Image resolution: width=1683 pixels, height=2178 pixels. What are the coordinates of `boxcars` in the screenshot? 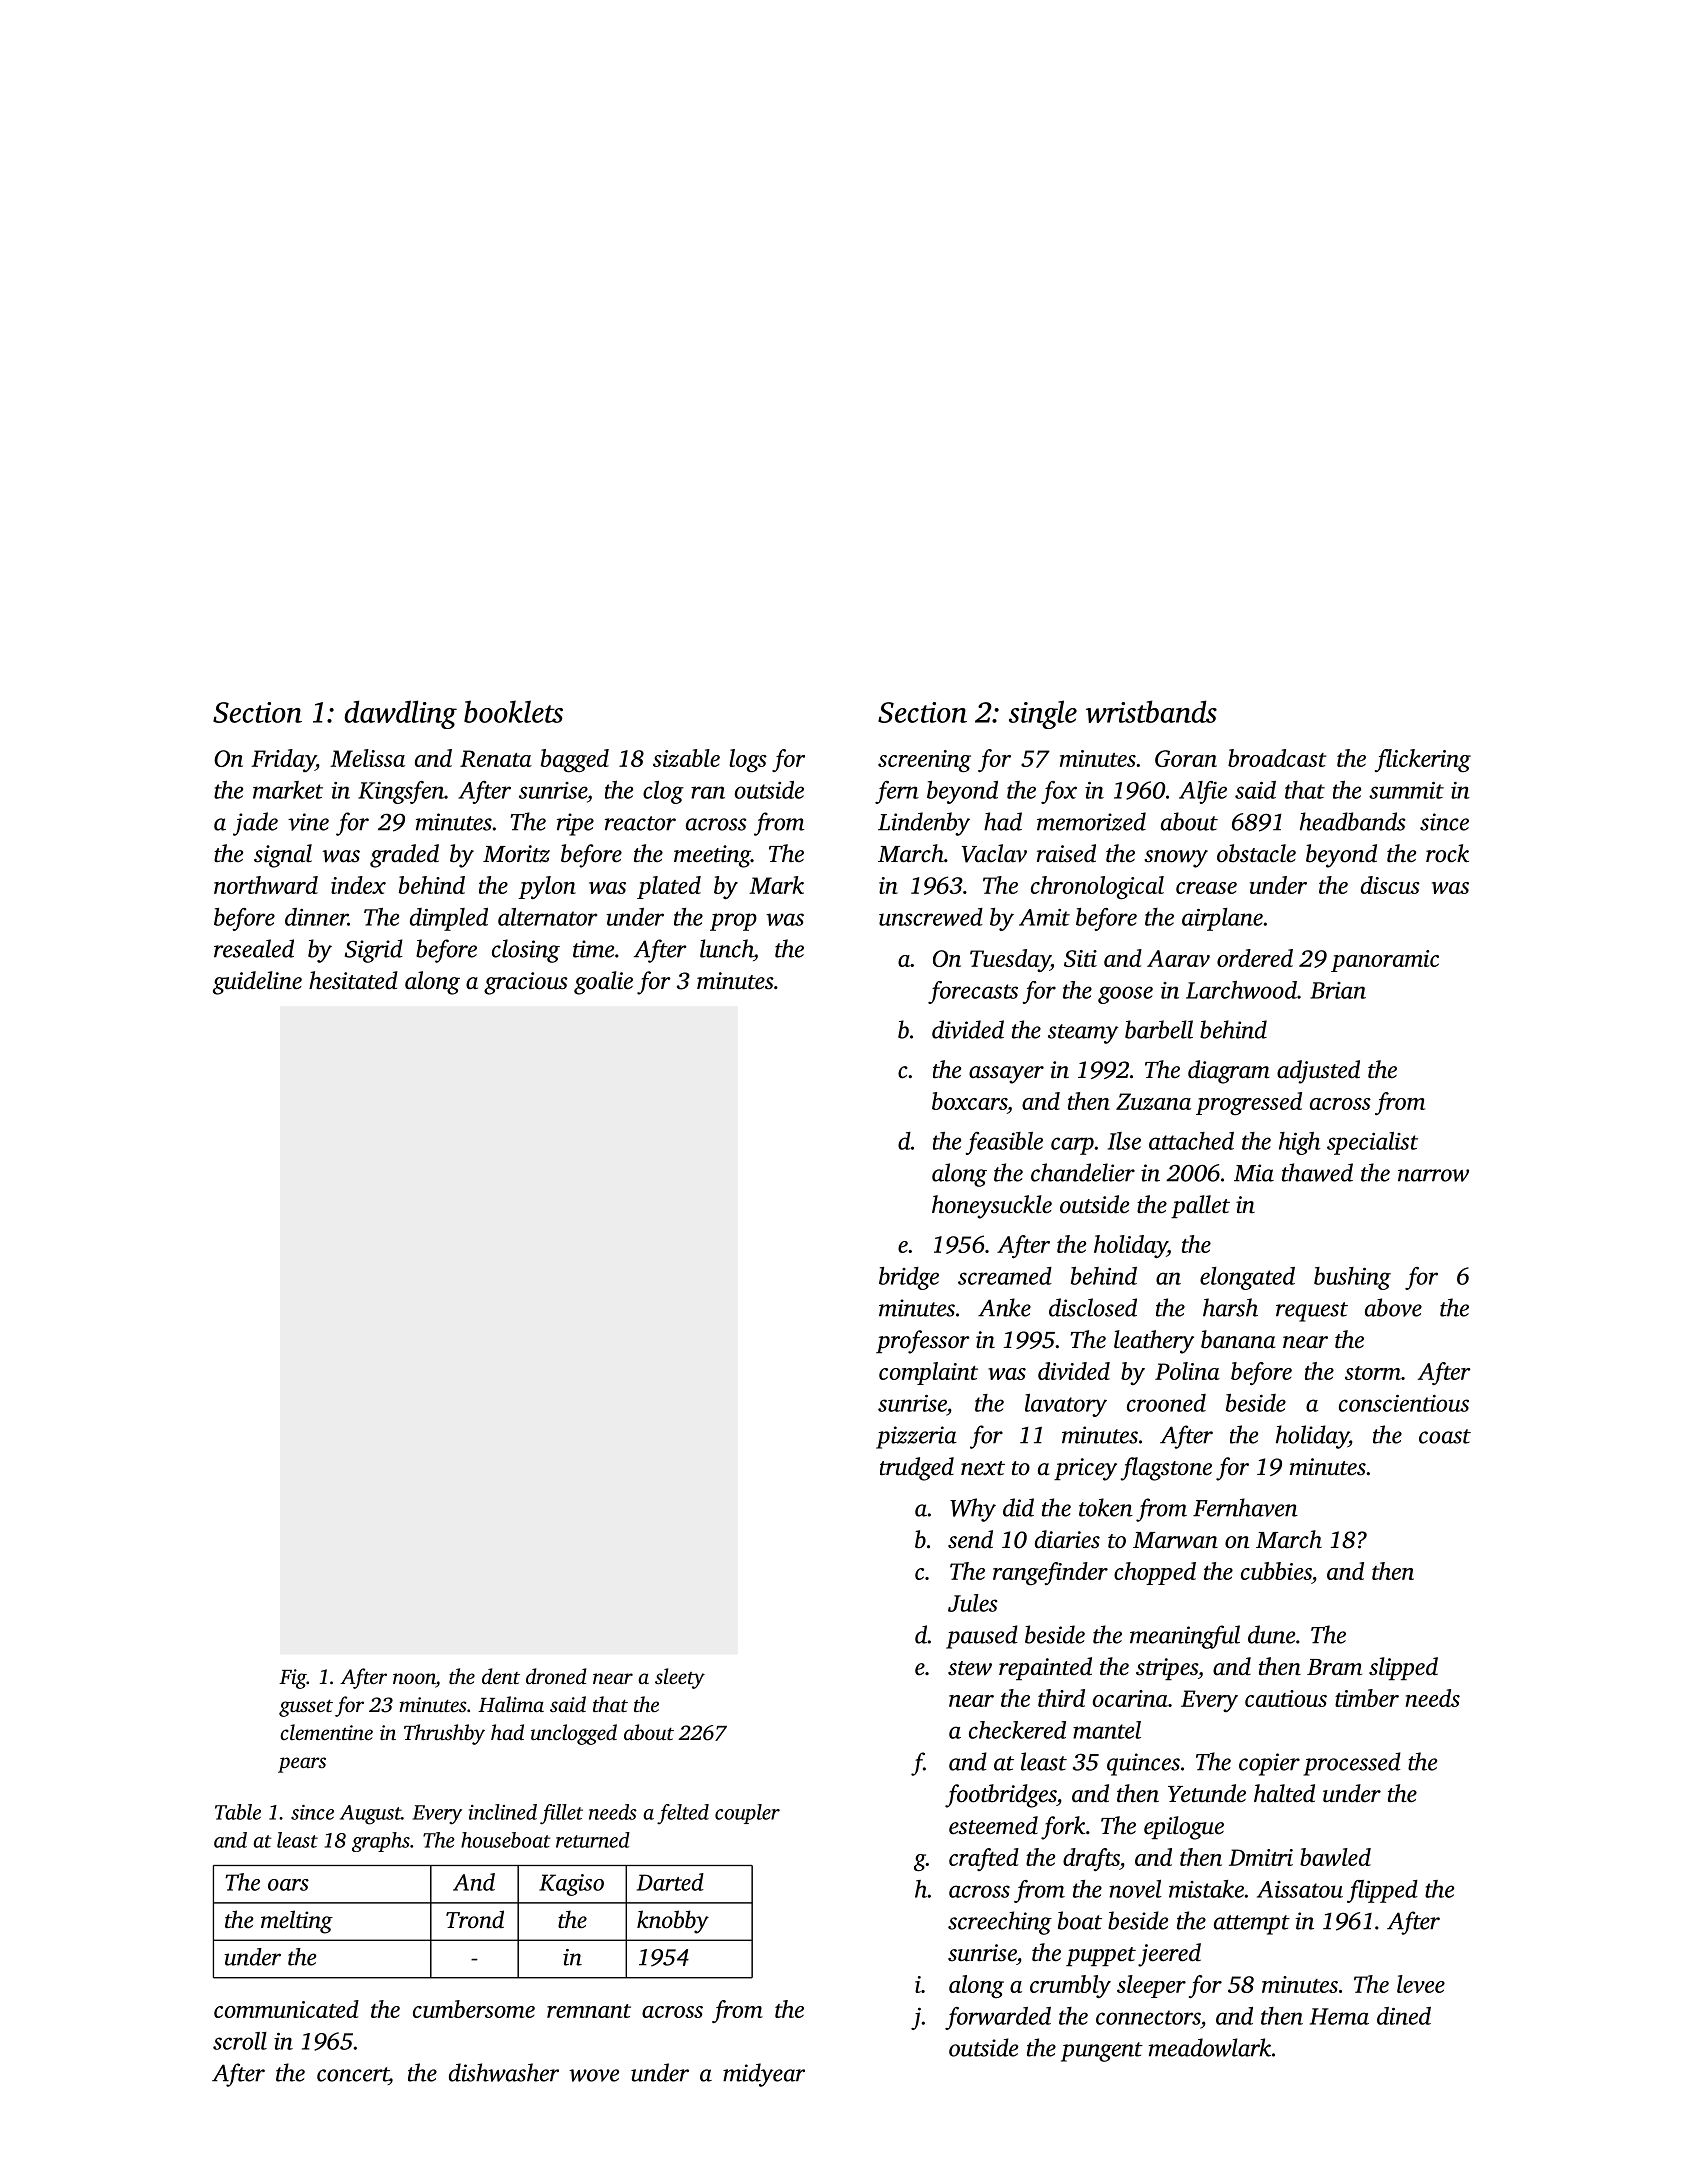 It's located at (969, 1101).
